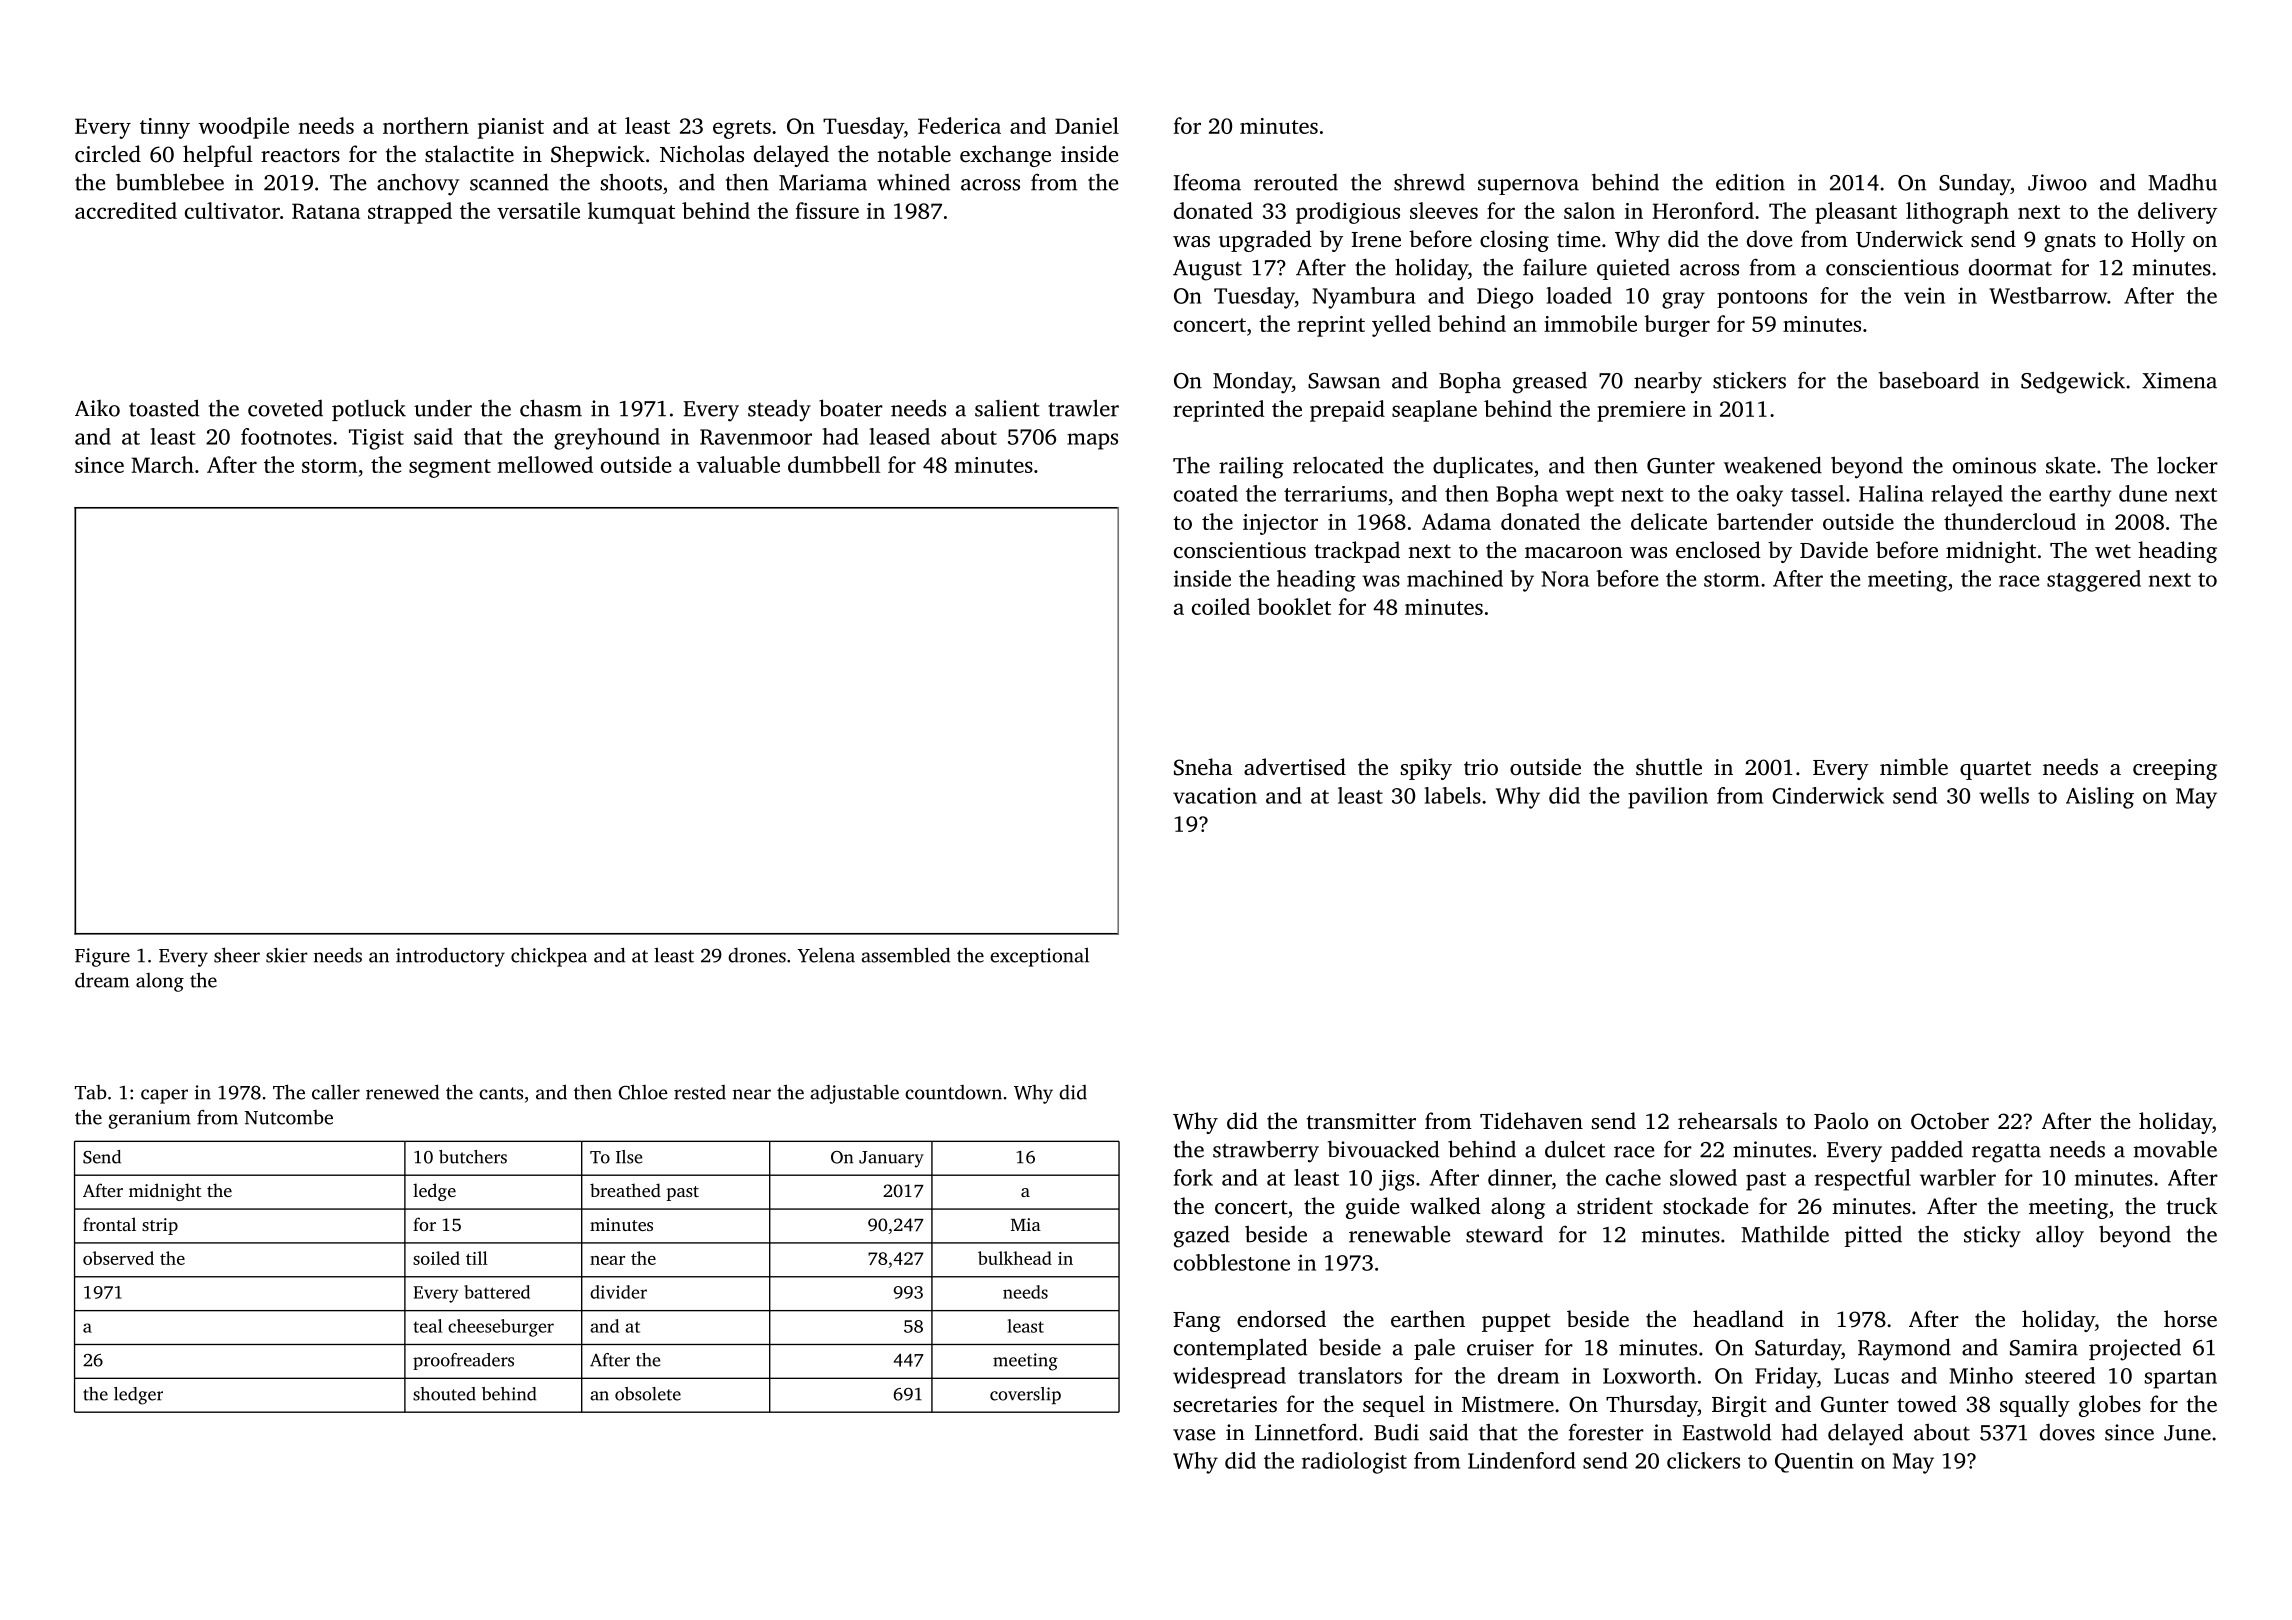  What do you see at coordinates (1232, 1262) in the screenshot?
I see `cobblestone` at bounding box center [1232, 1262].
